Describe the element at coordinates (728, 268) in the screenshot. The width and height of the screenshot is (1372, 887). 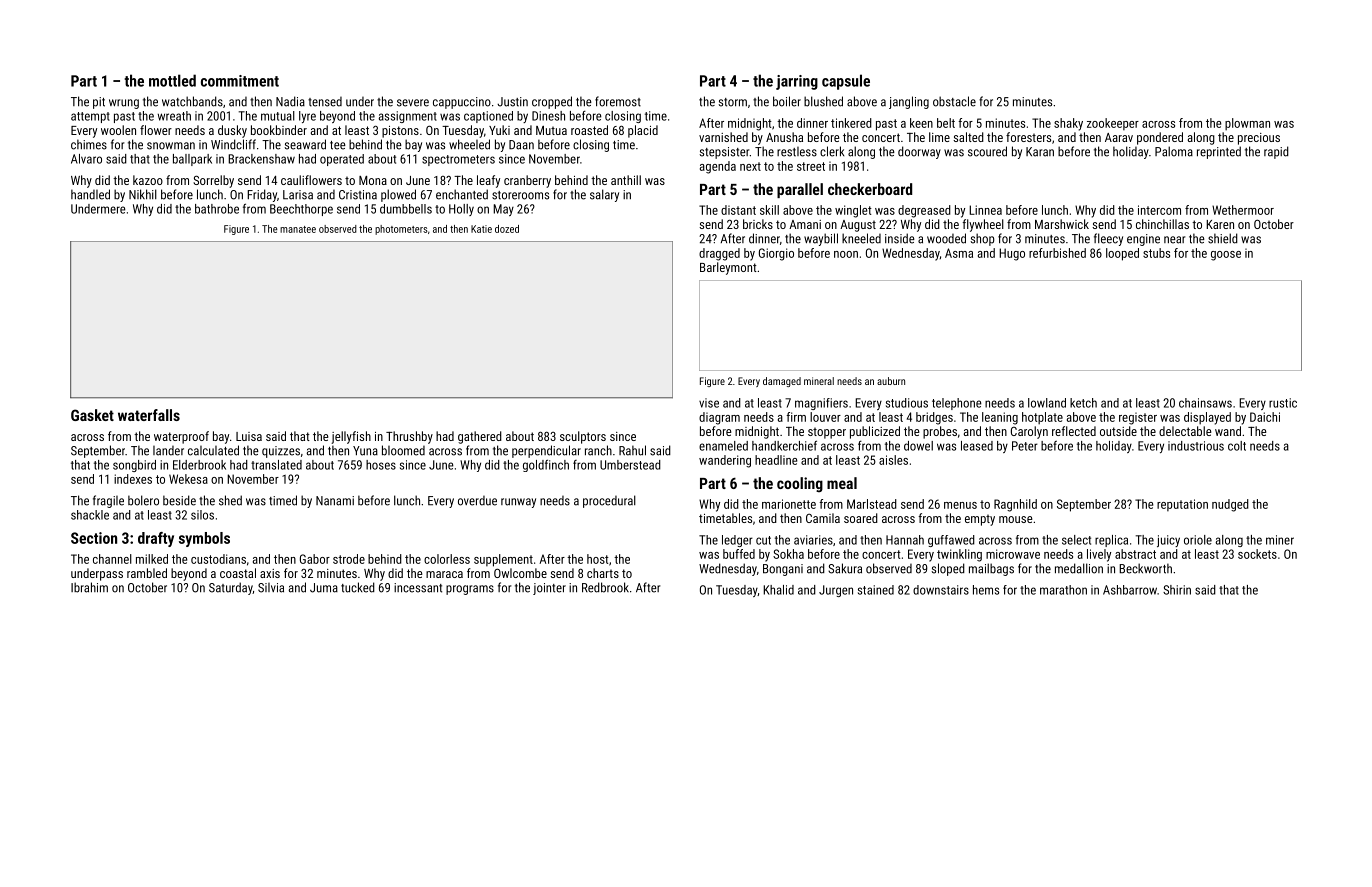
I see `Barleymont` at that location.
